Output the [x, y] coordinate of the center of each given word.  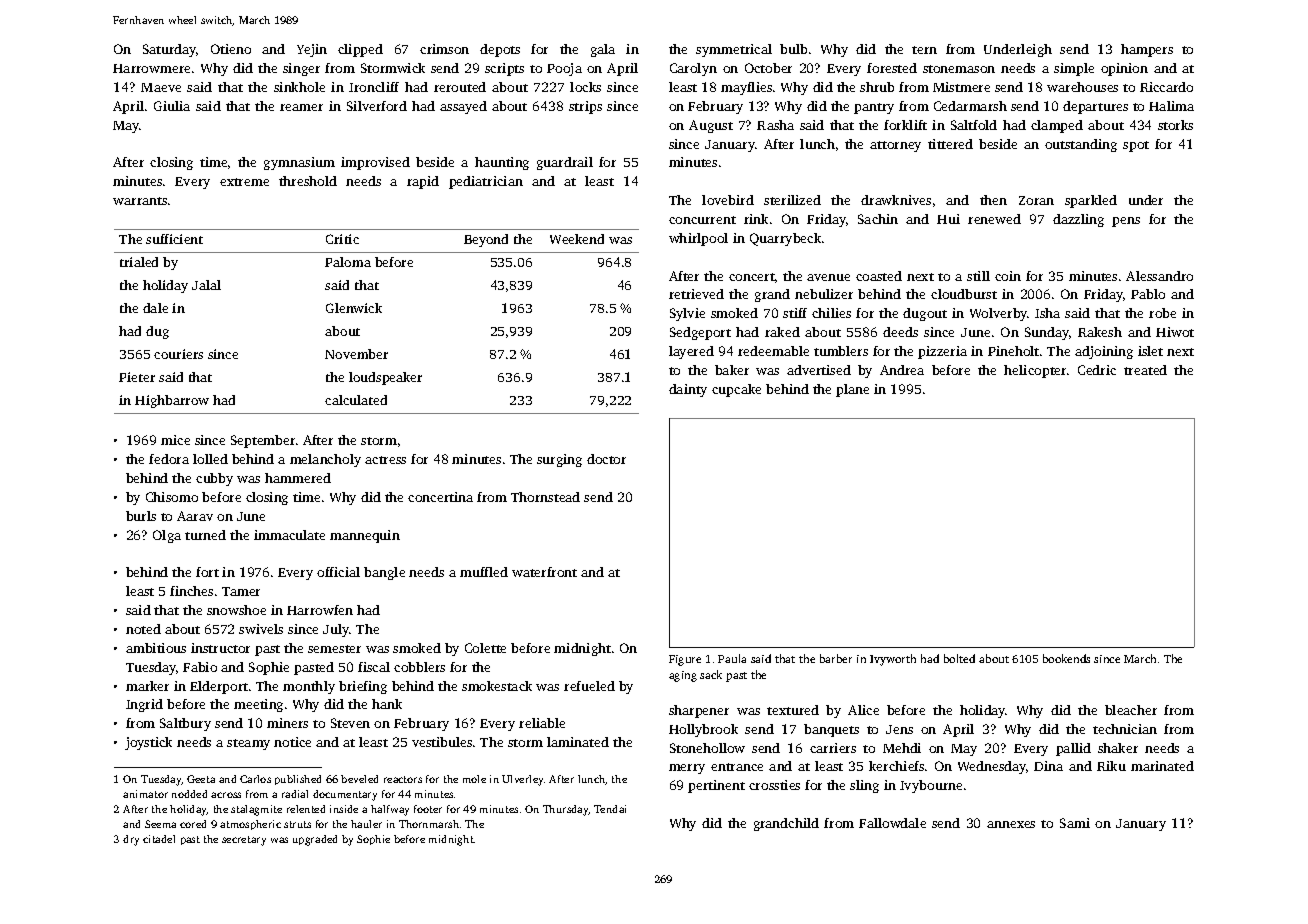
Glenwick [354, 308]
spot [1136, 146]
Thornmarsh [429, 824]
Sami [1075, 823]
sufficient [174, 239]
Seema [160, 824]
